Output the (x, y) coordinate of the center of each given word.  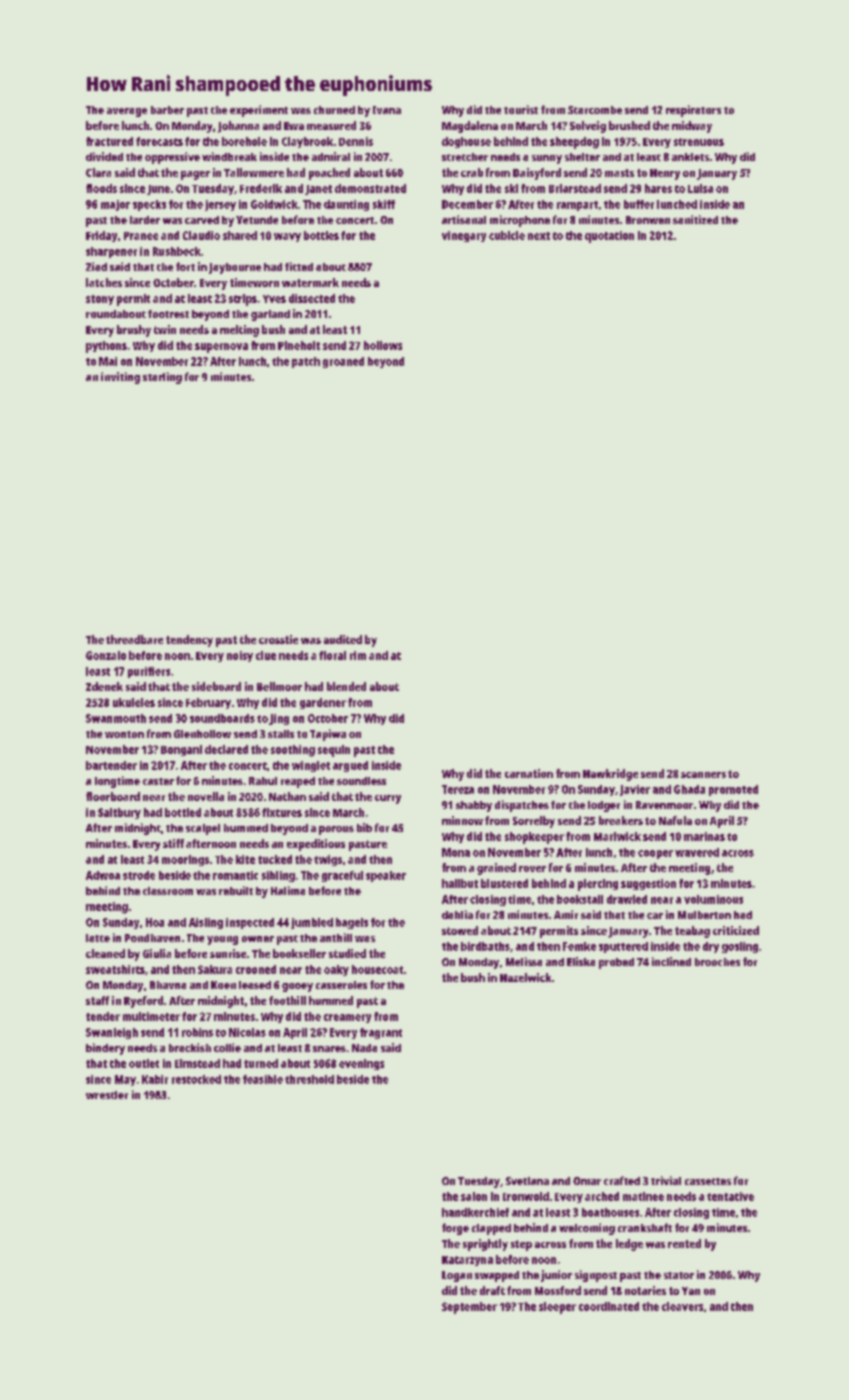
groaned (343, 362)
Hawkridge (610, 775)
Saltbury (119, 813)
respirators (693, 111)
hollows (383, 345)
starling (162, 378)
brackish (190, 1047)
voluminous (713, 899)
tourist (521, 109)
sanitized (695, 219)
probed (616, 963)
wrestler (107, 1095)
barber (167, 110)
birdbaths (485, 946)
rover (532, 869)
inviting (120, 378)
